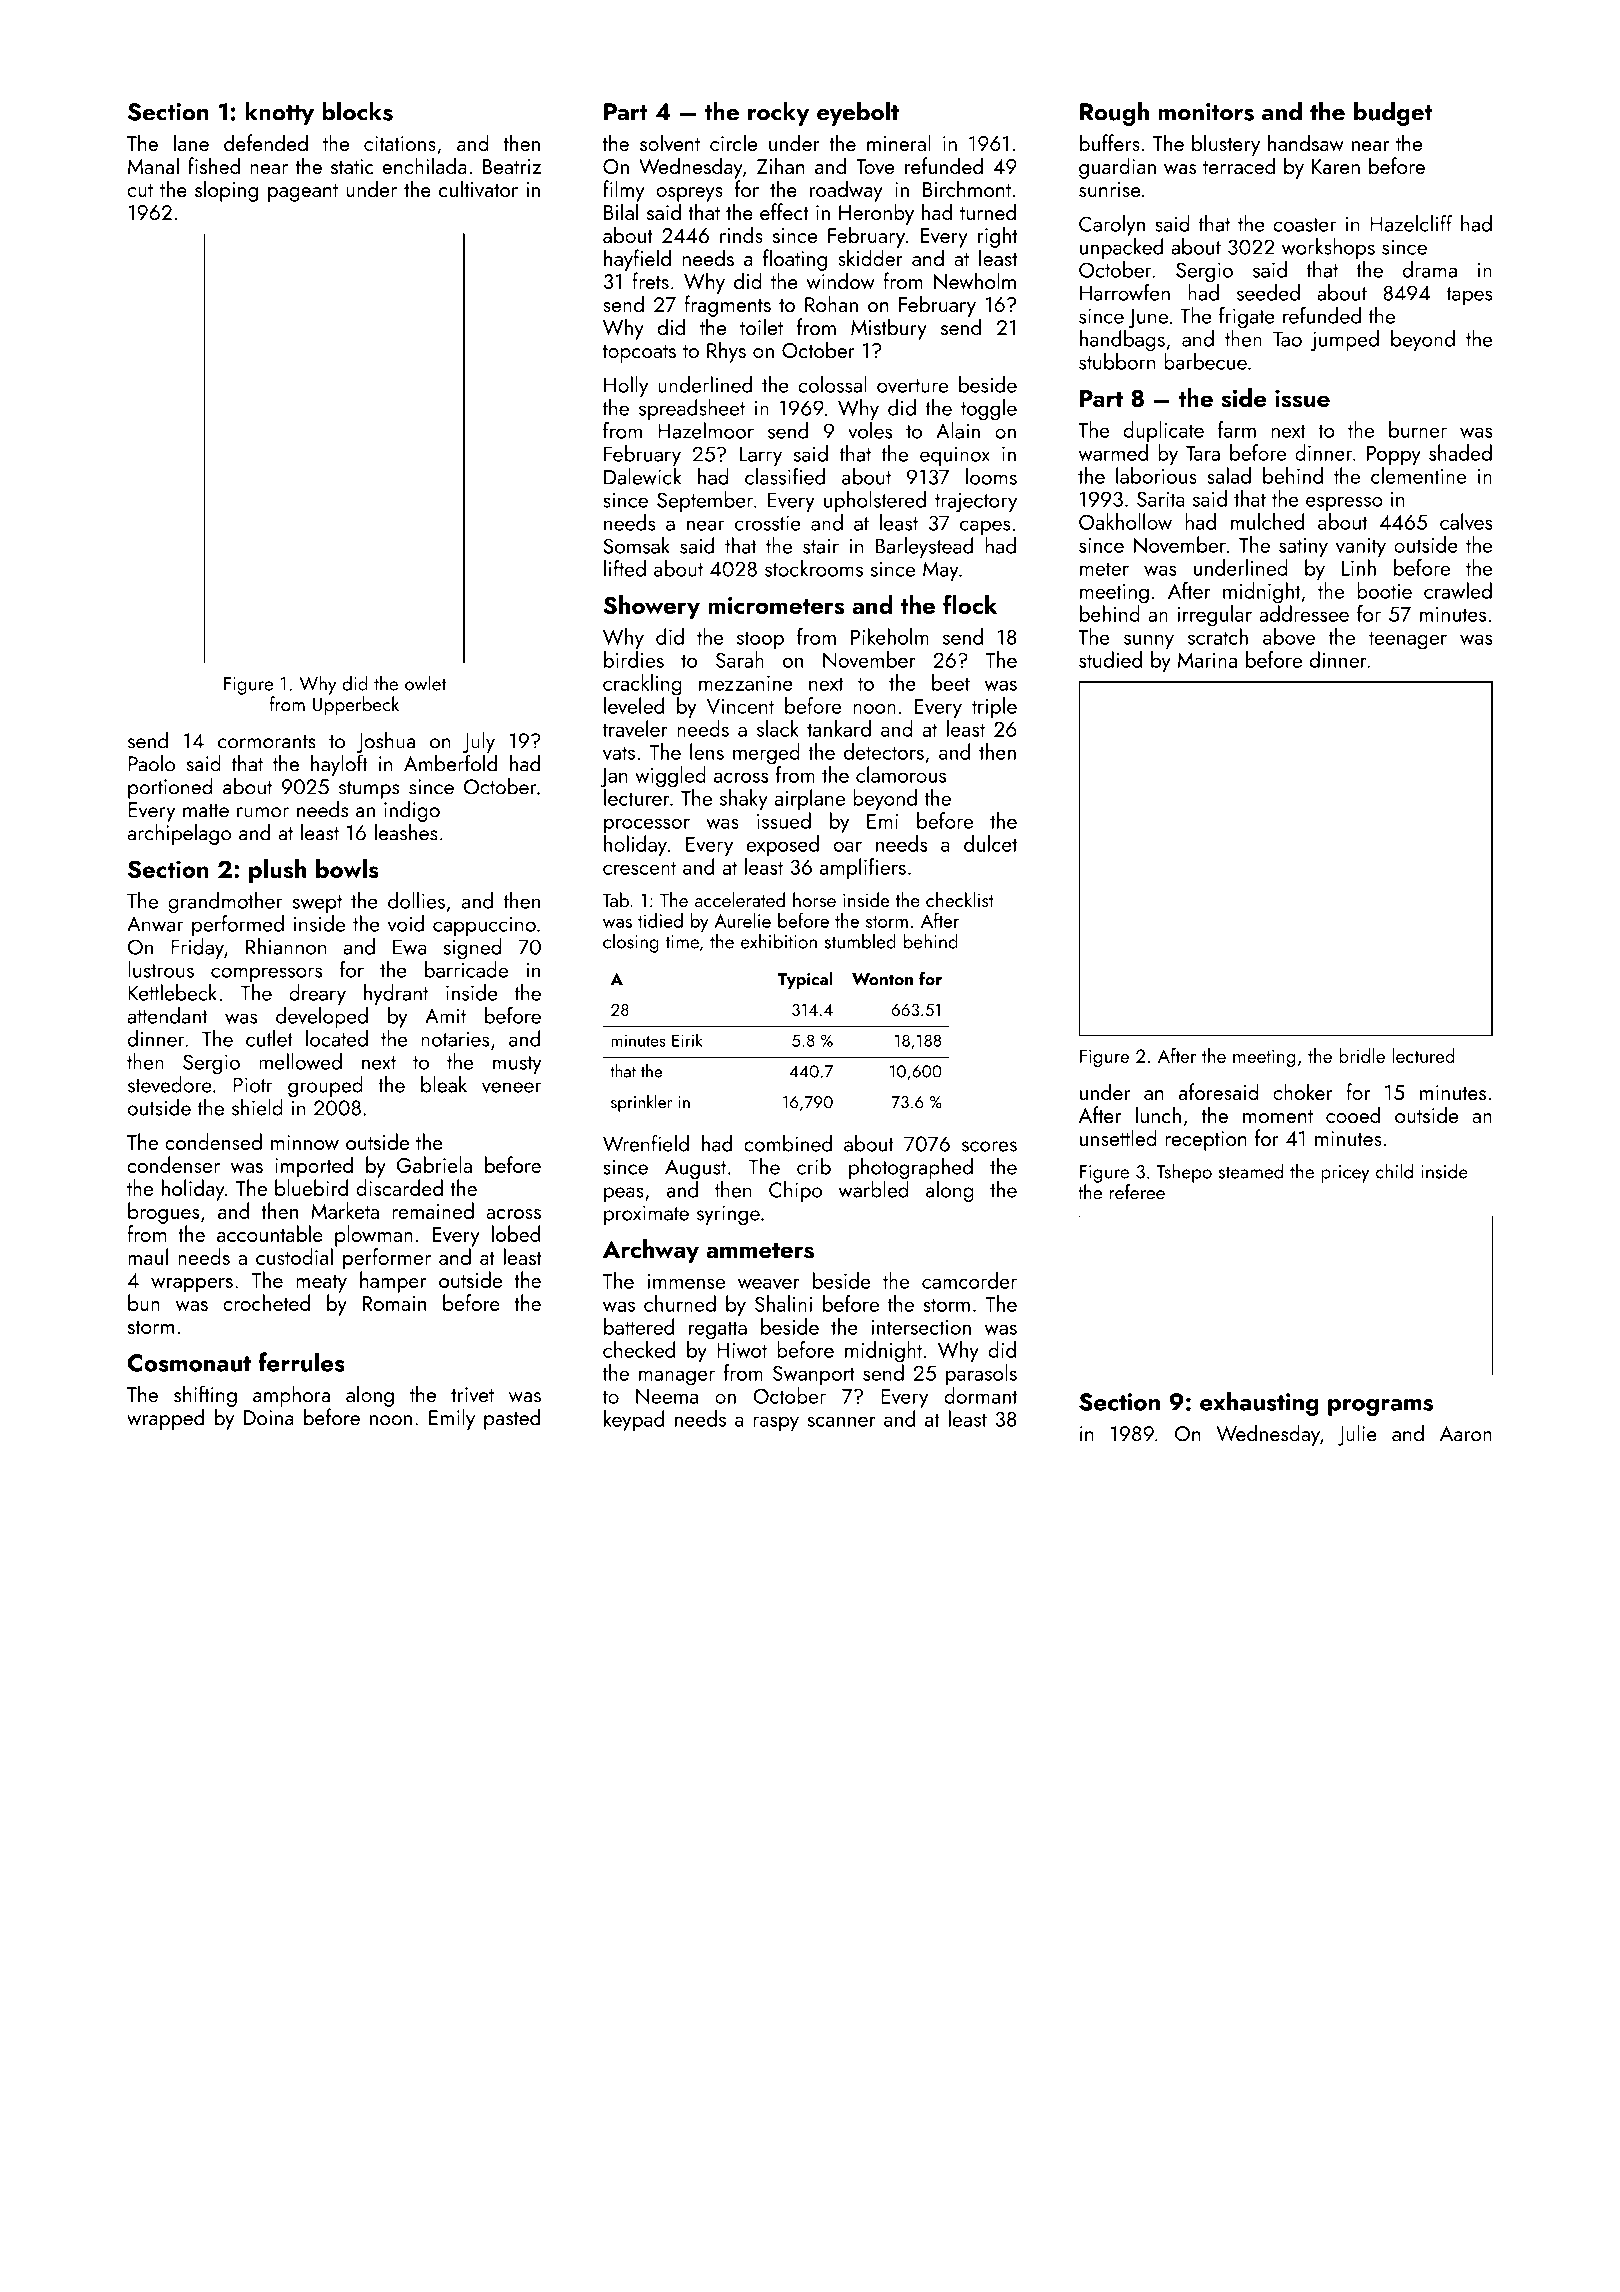 The image size is (1620, 2292). What do you see at coordinates (686, 1281) in the screenshot?
I see `immense` at bounding box center [686, 1281].
